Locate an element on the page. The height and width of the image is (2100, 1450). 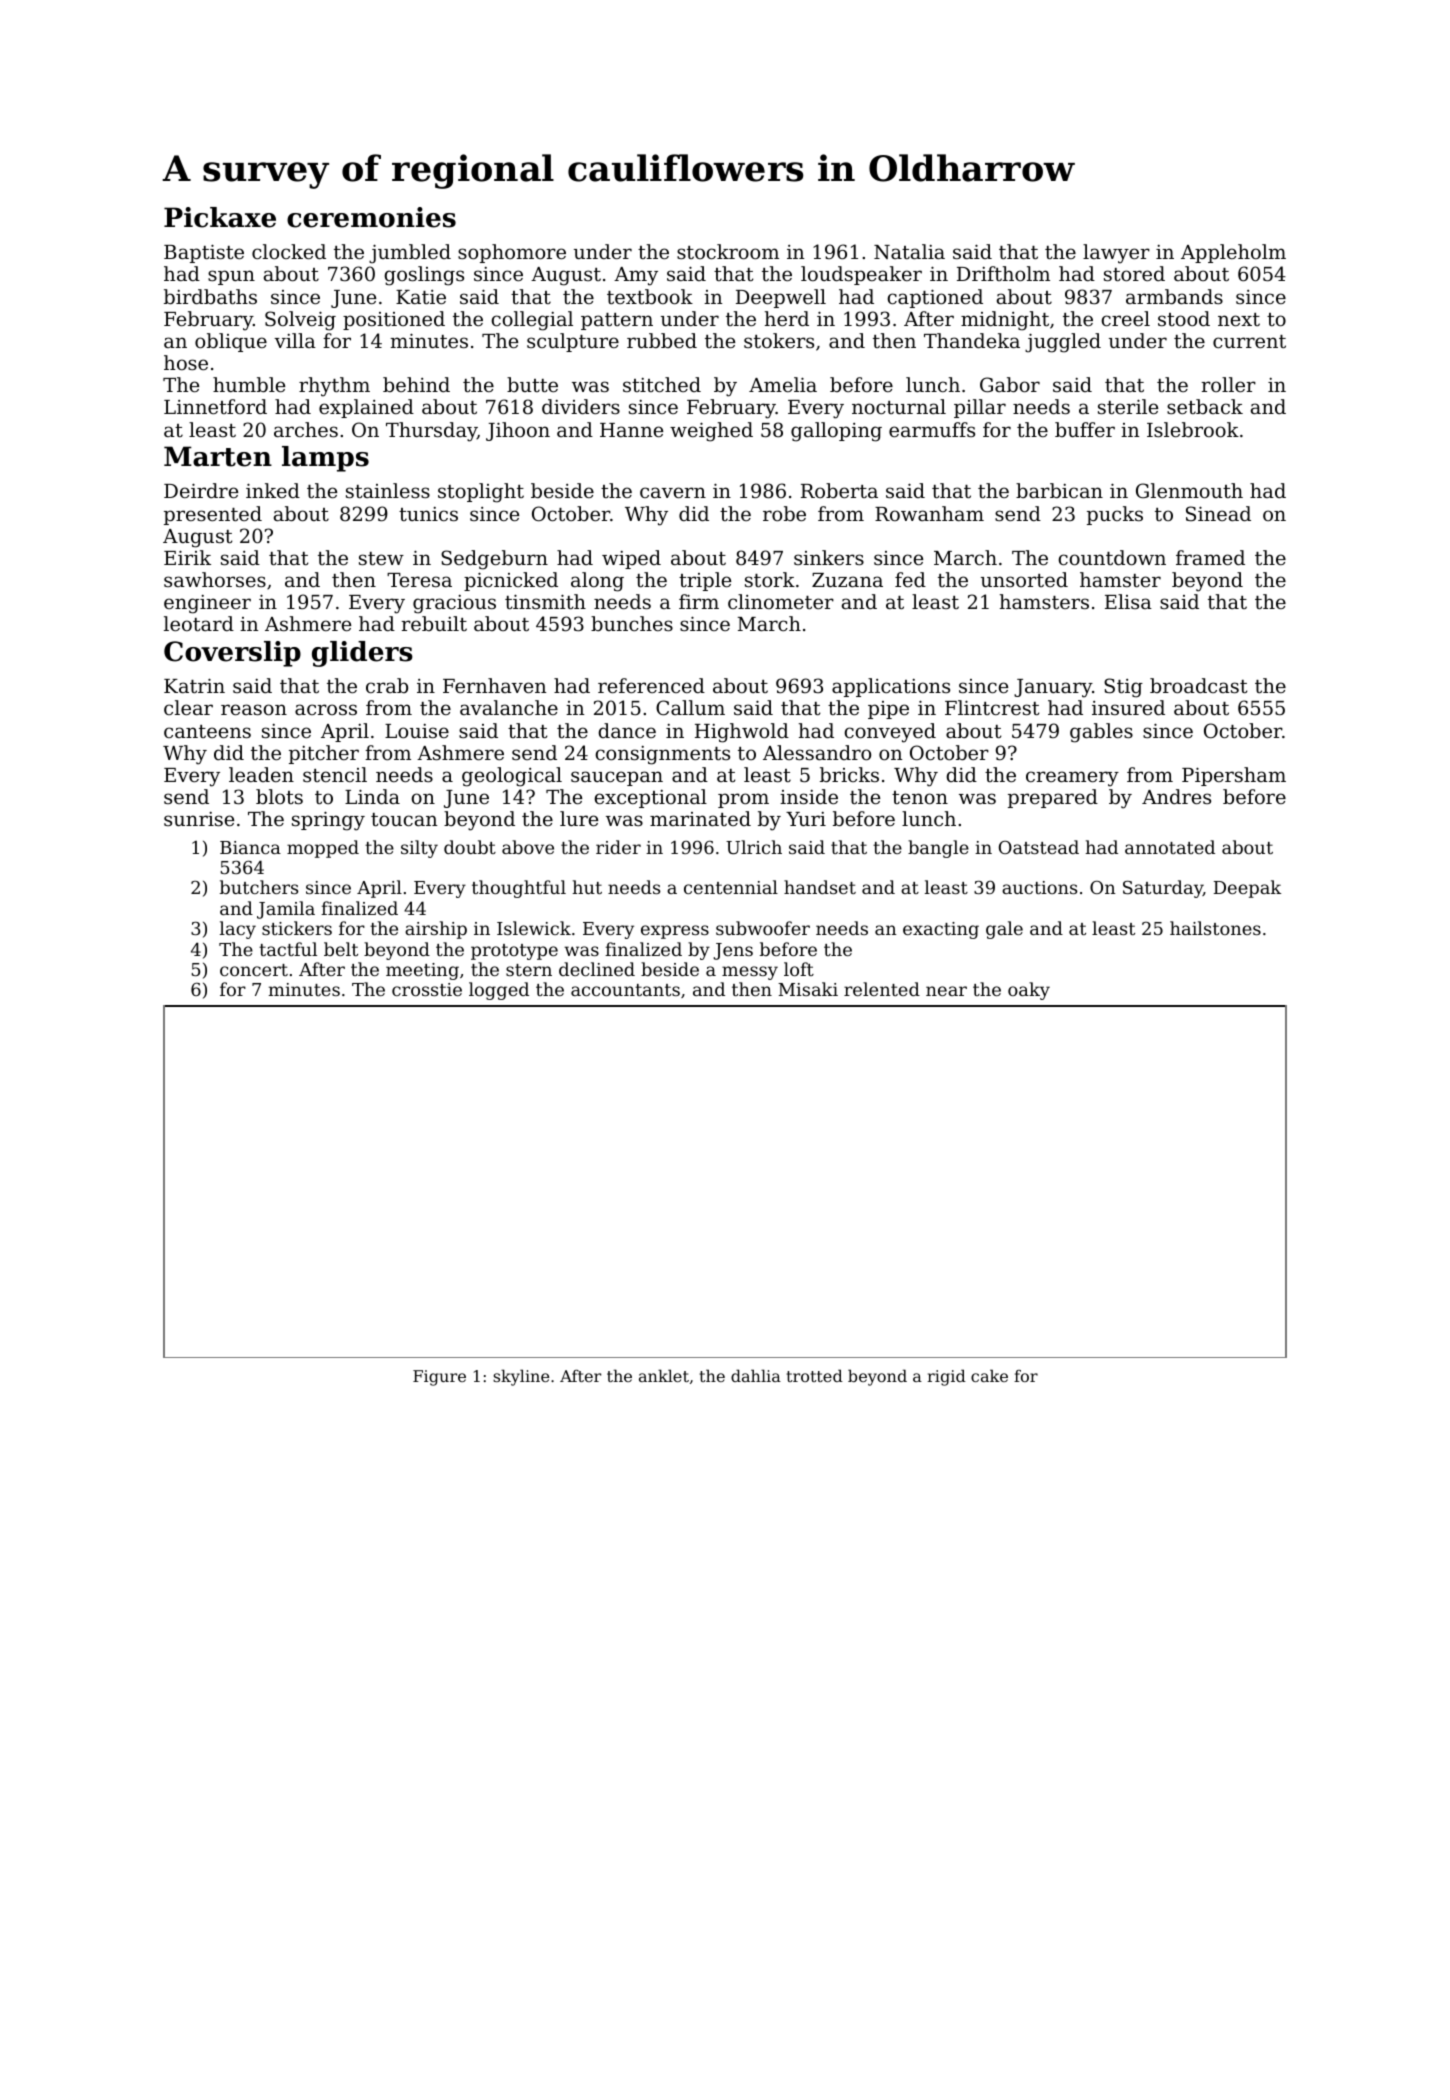
stockroom is located at coordinates (728, 251).
